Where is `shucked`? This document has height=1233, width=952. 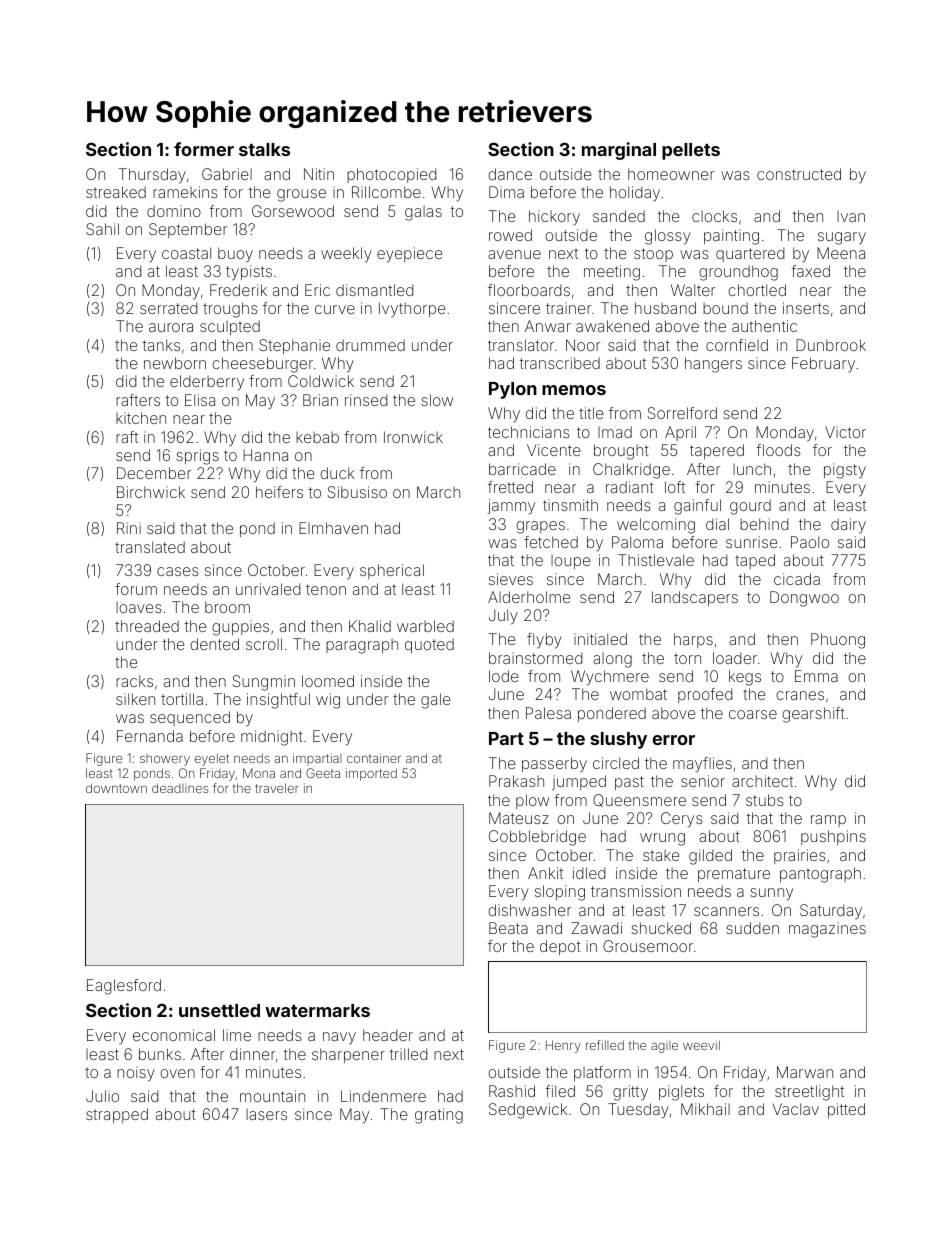 shucked is located at coordinates (661, 928).
